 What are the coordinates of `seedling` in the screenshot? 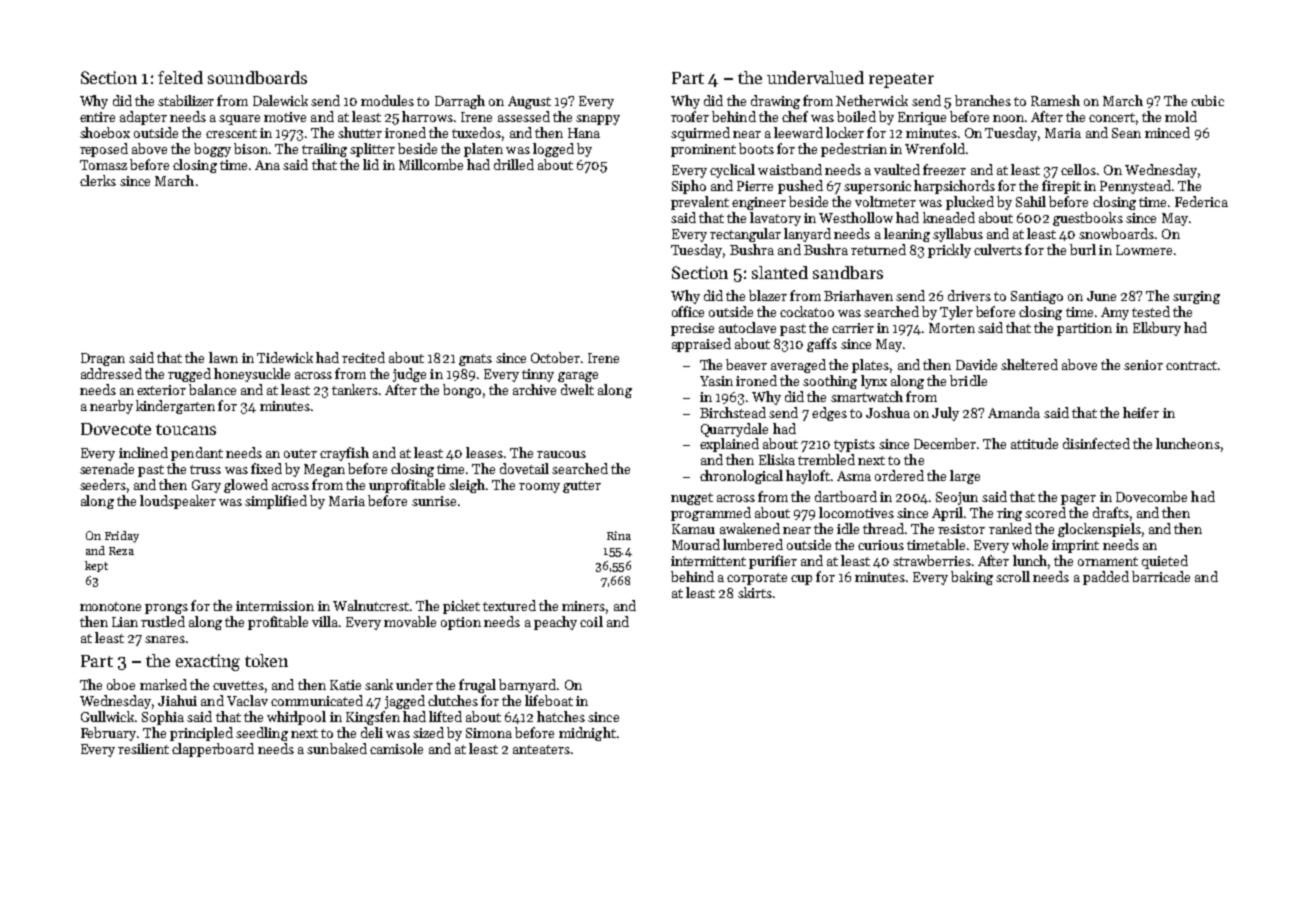 It's located at (262, 734).
